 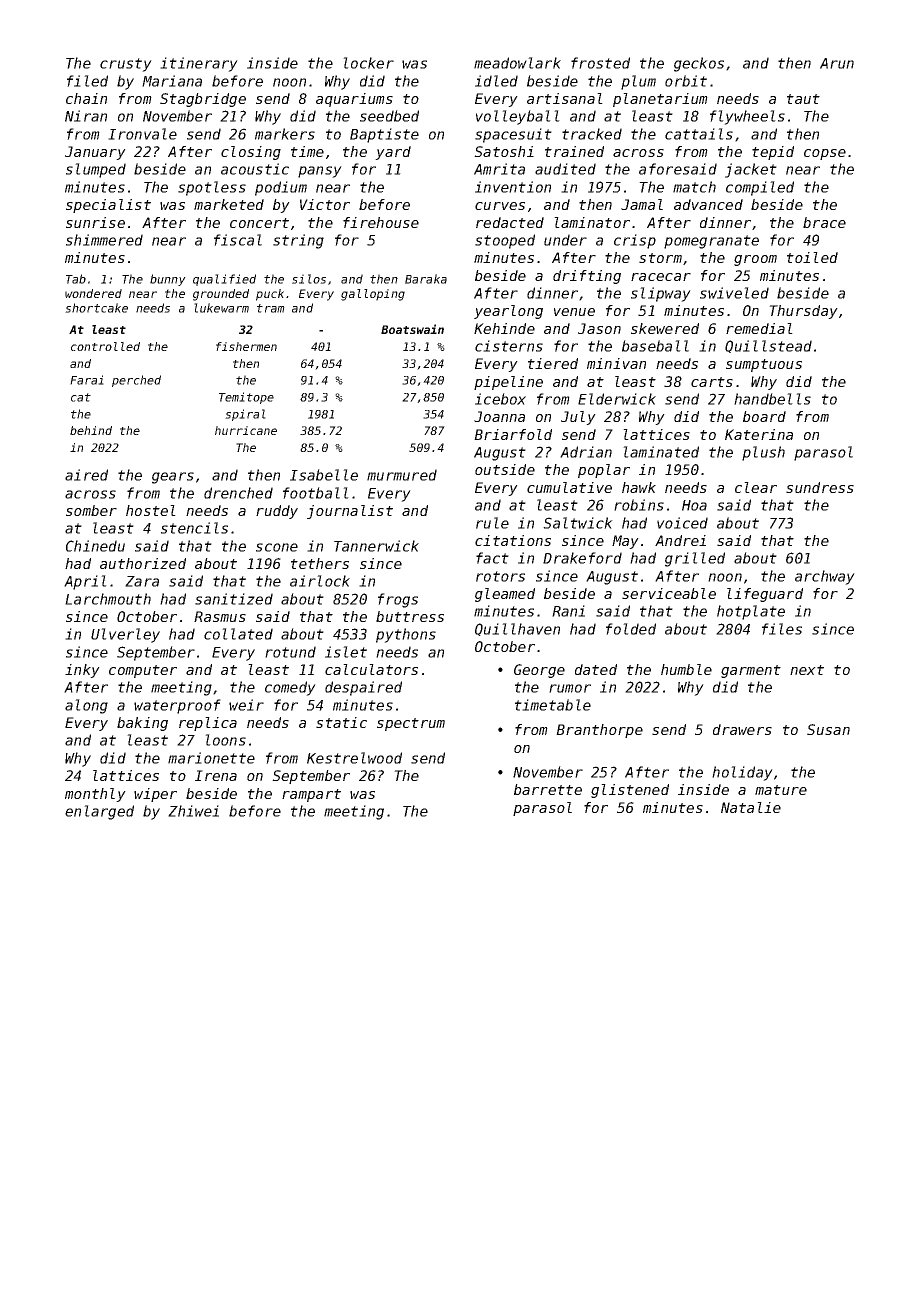 I want to click on Niran, so click(x=86, y=116).
